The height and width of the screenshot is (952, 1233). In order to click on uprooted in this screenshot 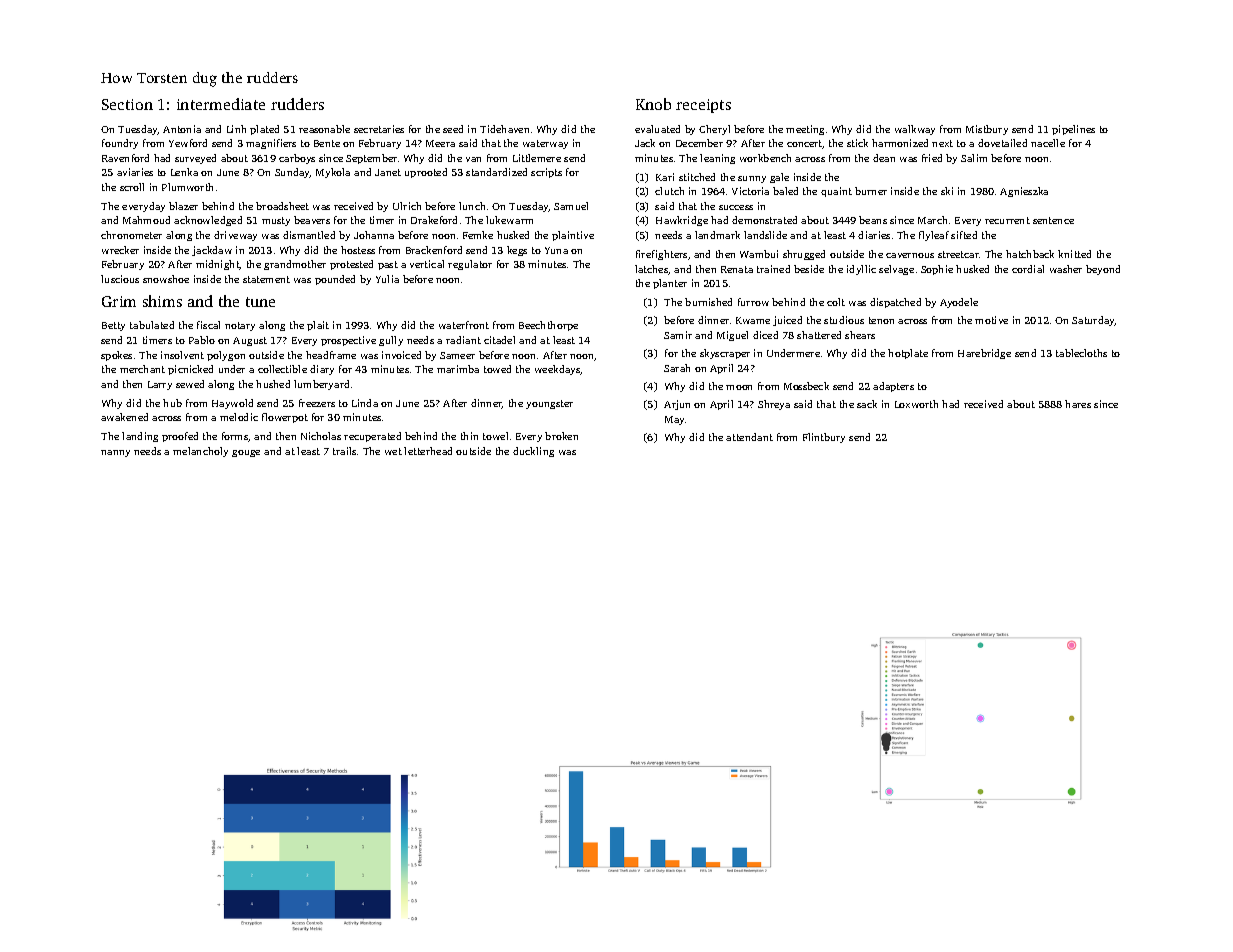, I will do `click(426, 173)`.
